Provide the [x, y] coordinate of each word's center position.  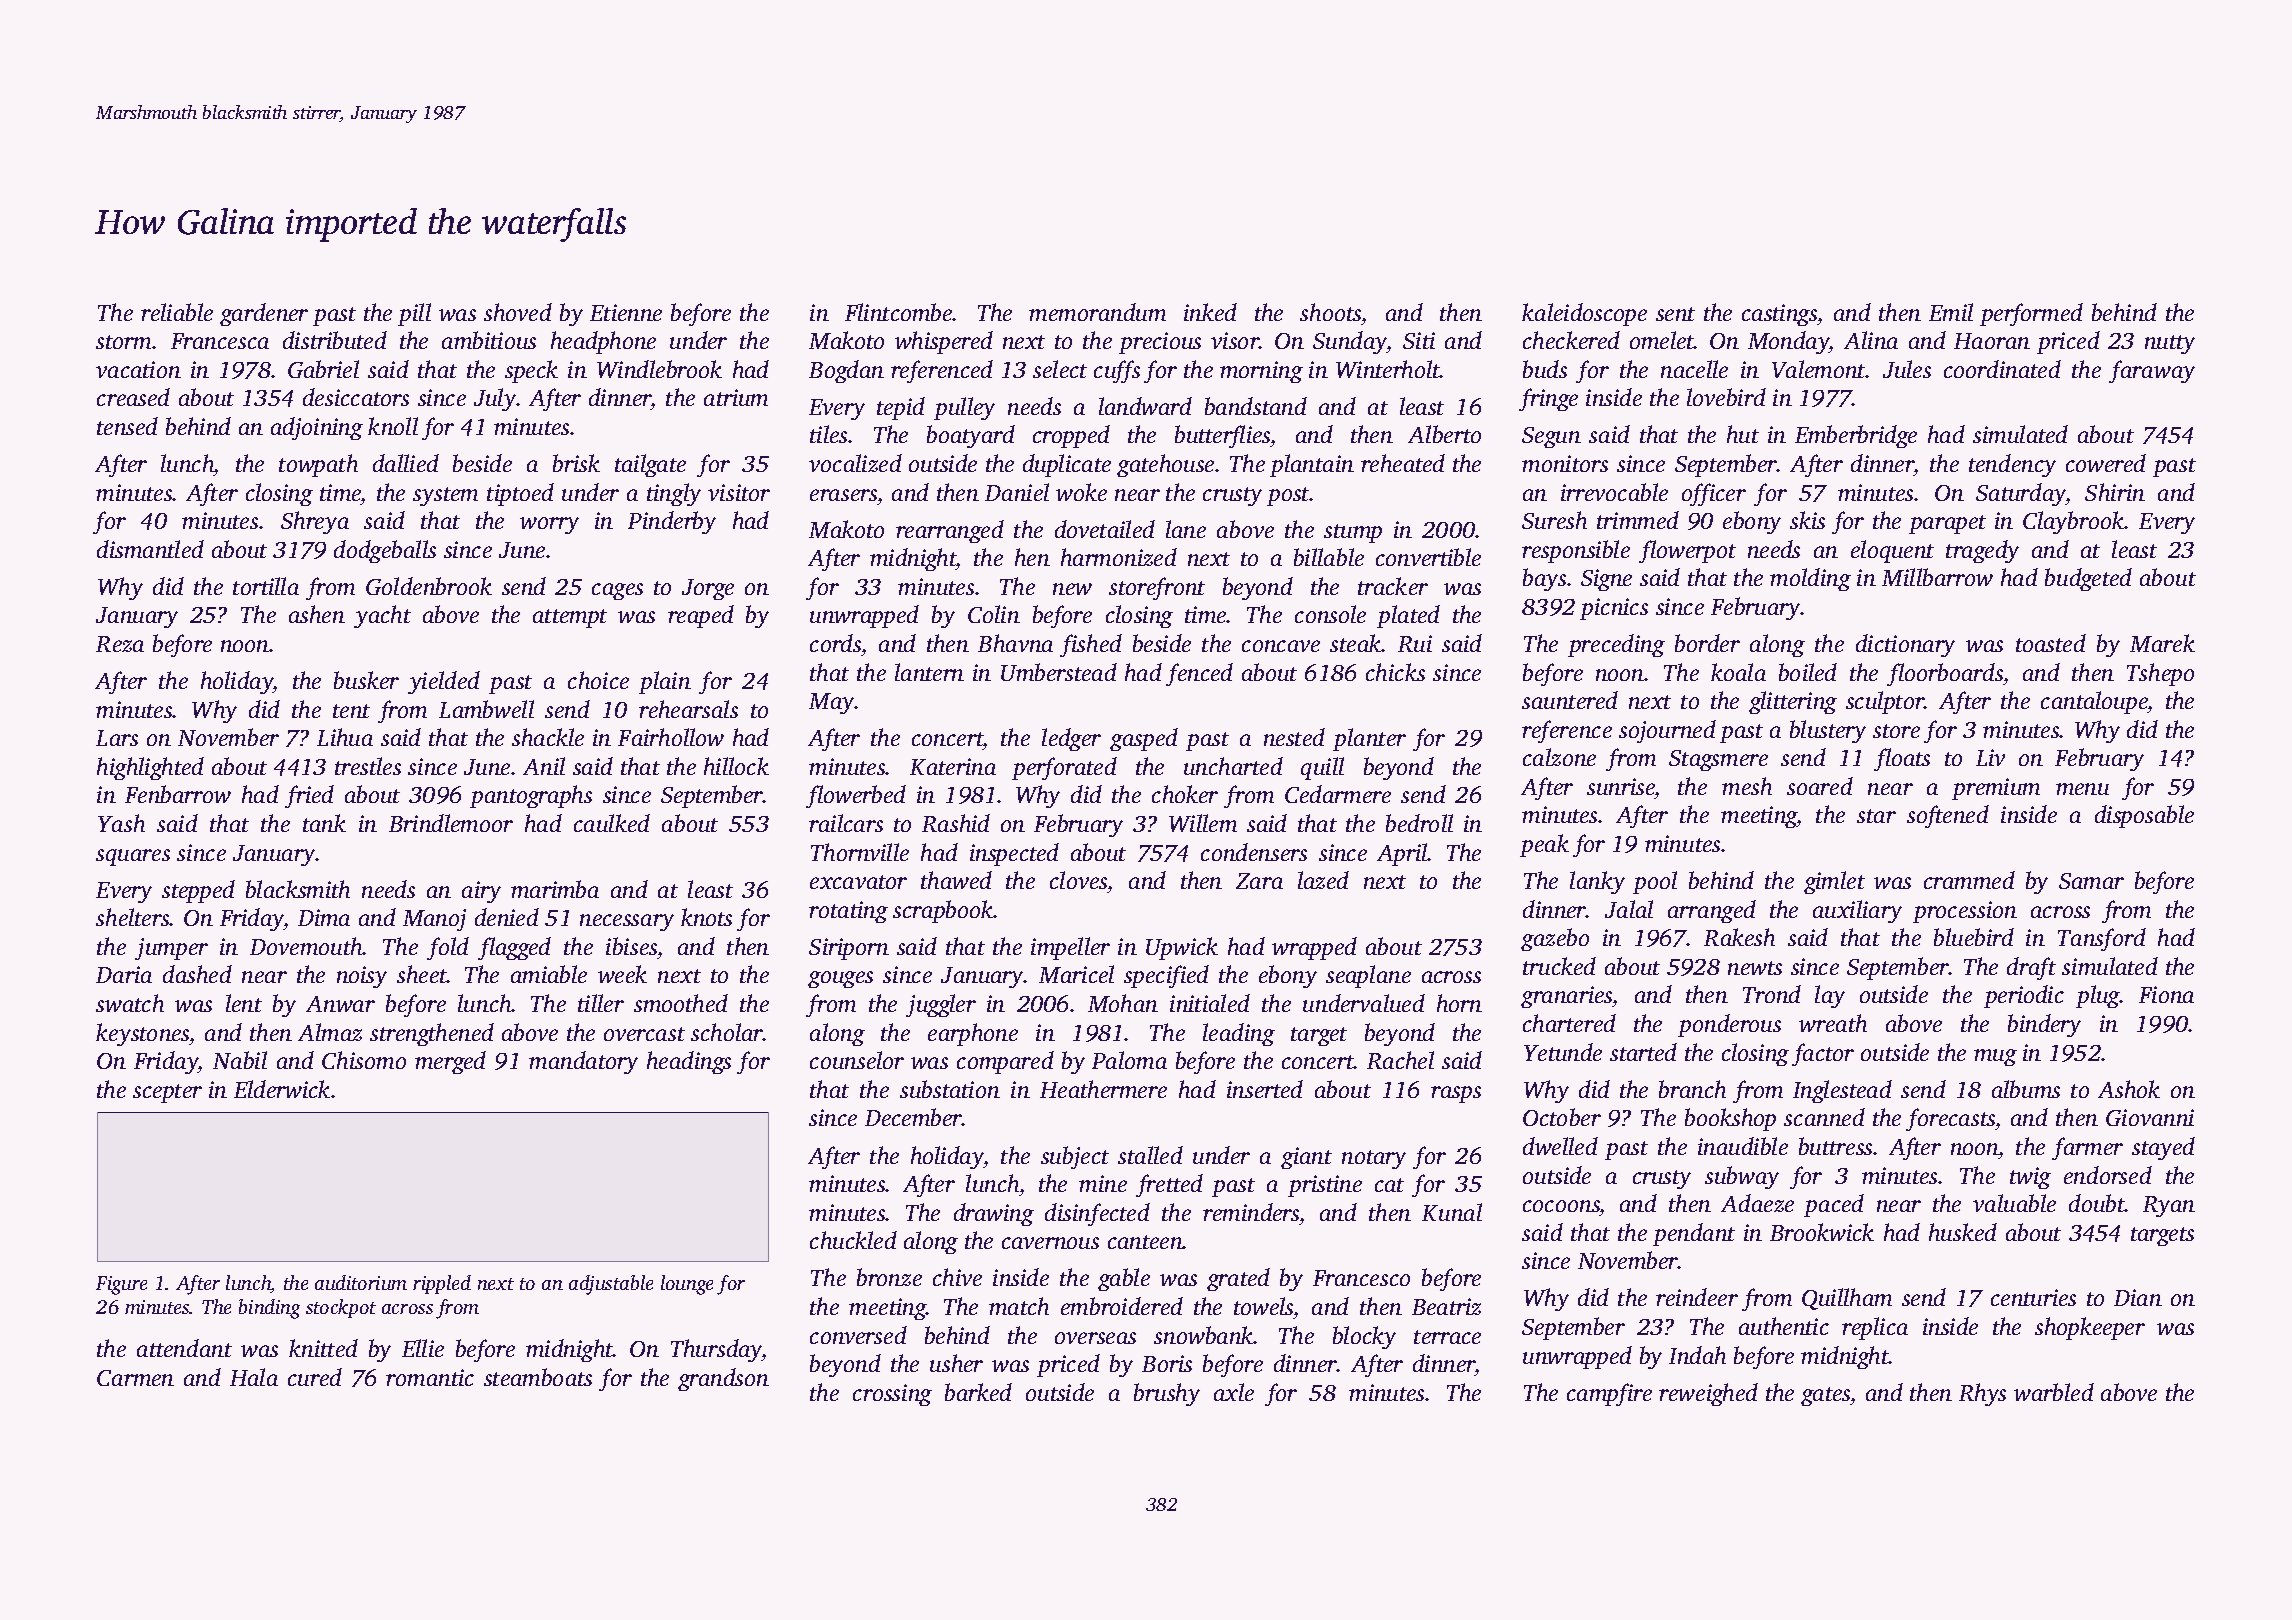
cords [835, 643]
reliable [177, 312]
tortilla [266, 586]
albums [2026, 1089]
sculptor [1885, 702]
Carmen [135, 1378]
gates [1825, 1396]
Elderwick [282, 1089]
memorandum [1097, 312]
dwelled [1560, 1146]
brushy [1167, 1394]
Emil [1951, 312]
